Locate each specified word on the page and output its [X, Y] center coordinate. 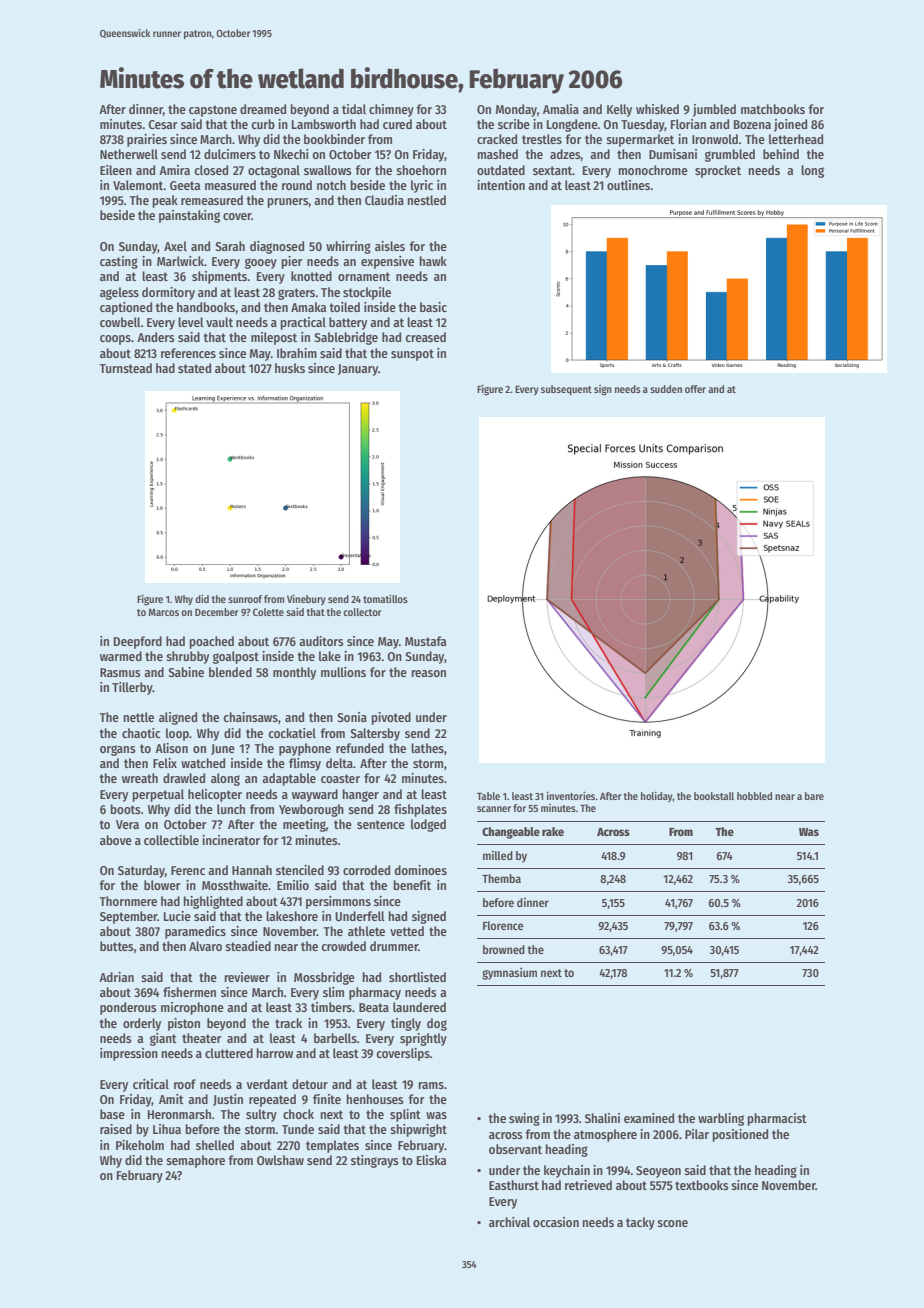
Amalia [561, 109]
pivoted [391, 718]
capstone [213, 111]
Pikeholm [140, 1145]
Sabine [186, 672]
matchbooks [773, 109]
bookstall [714, 796]
